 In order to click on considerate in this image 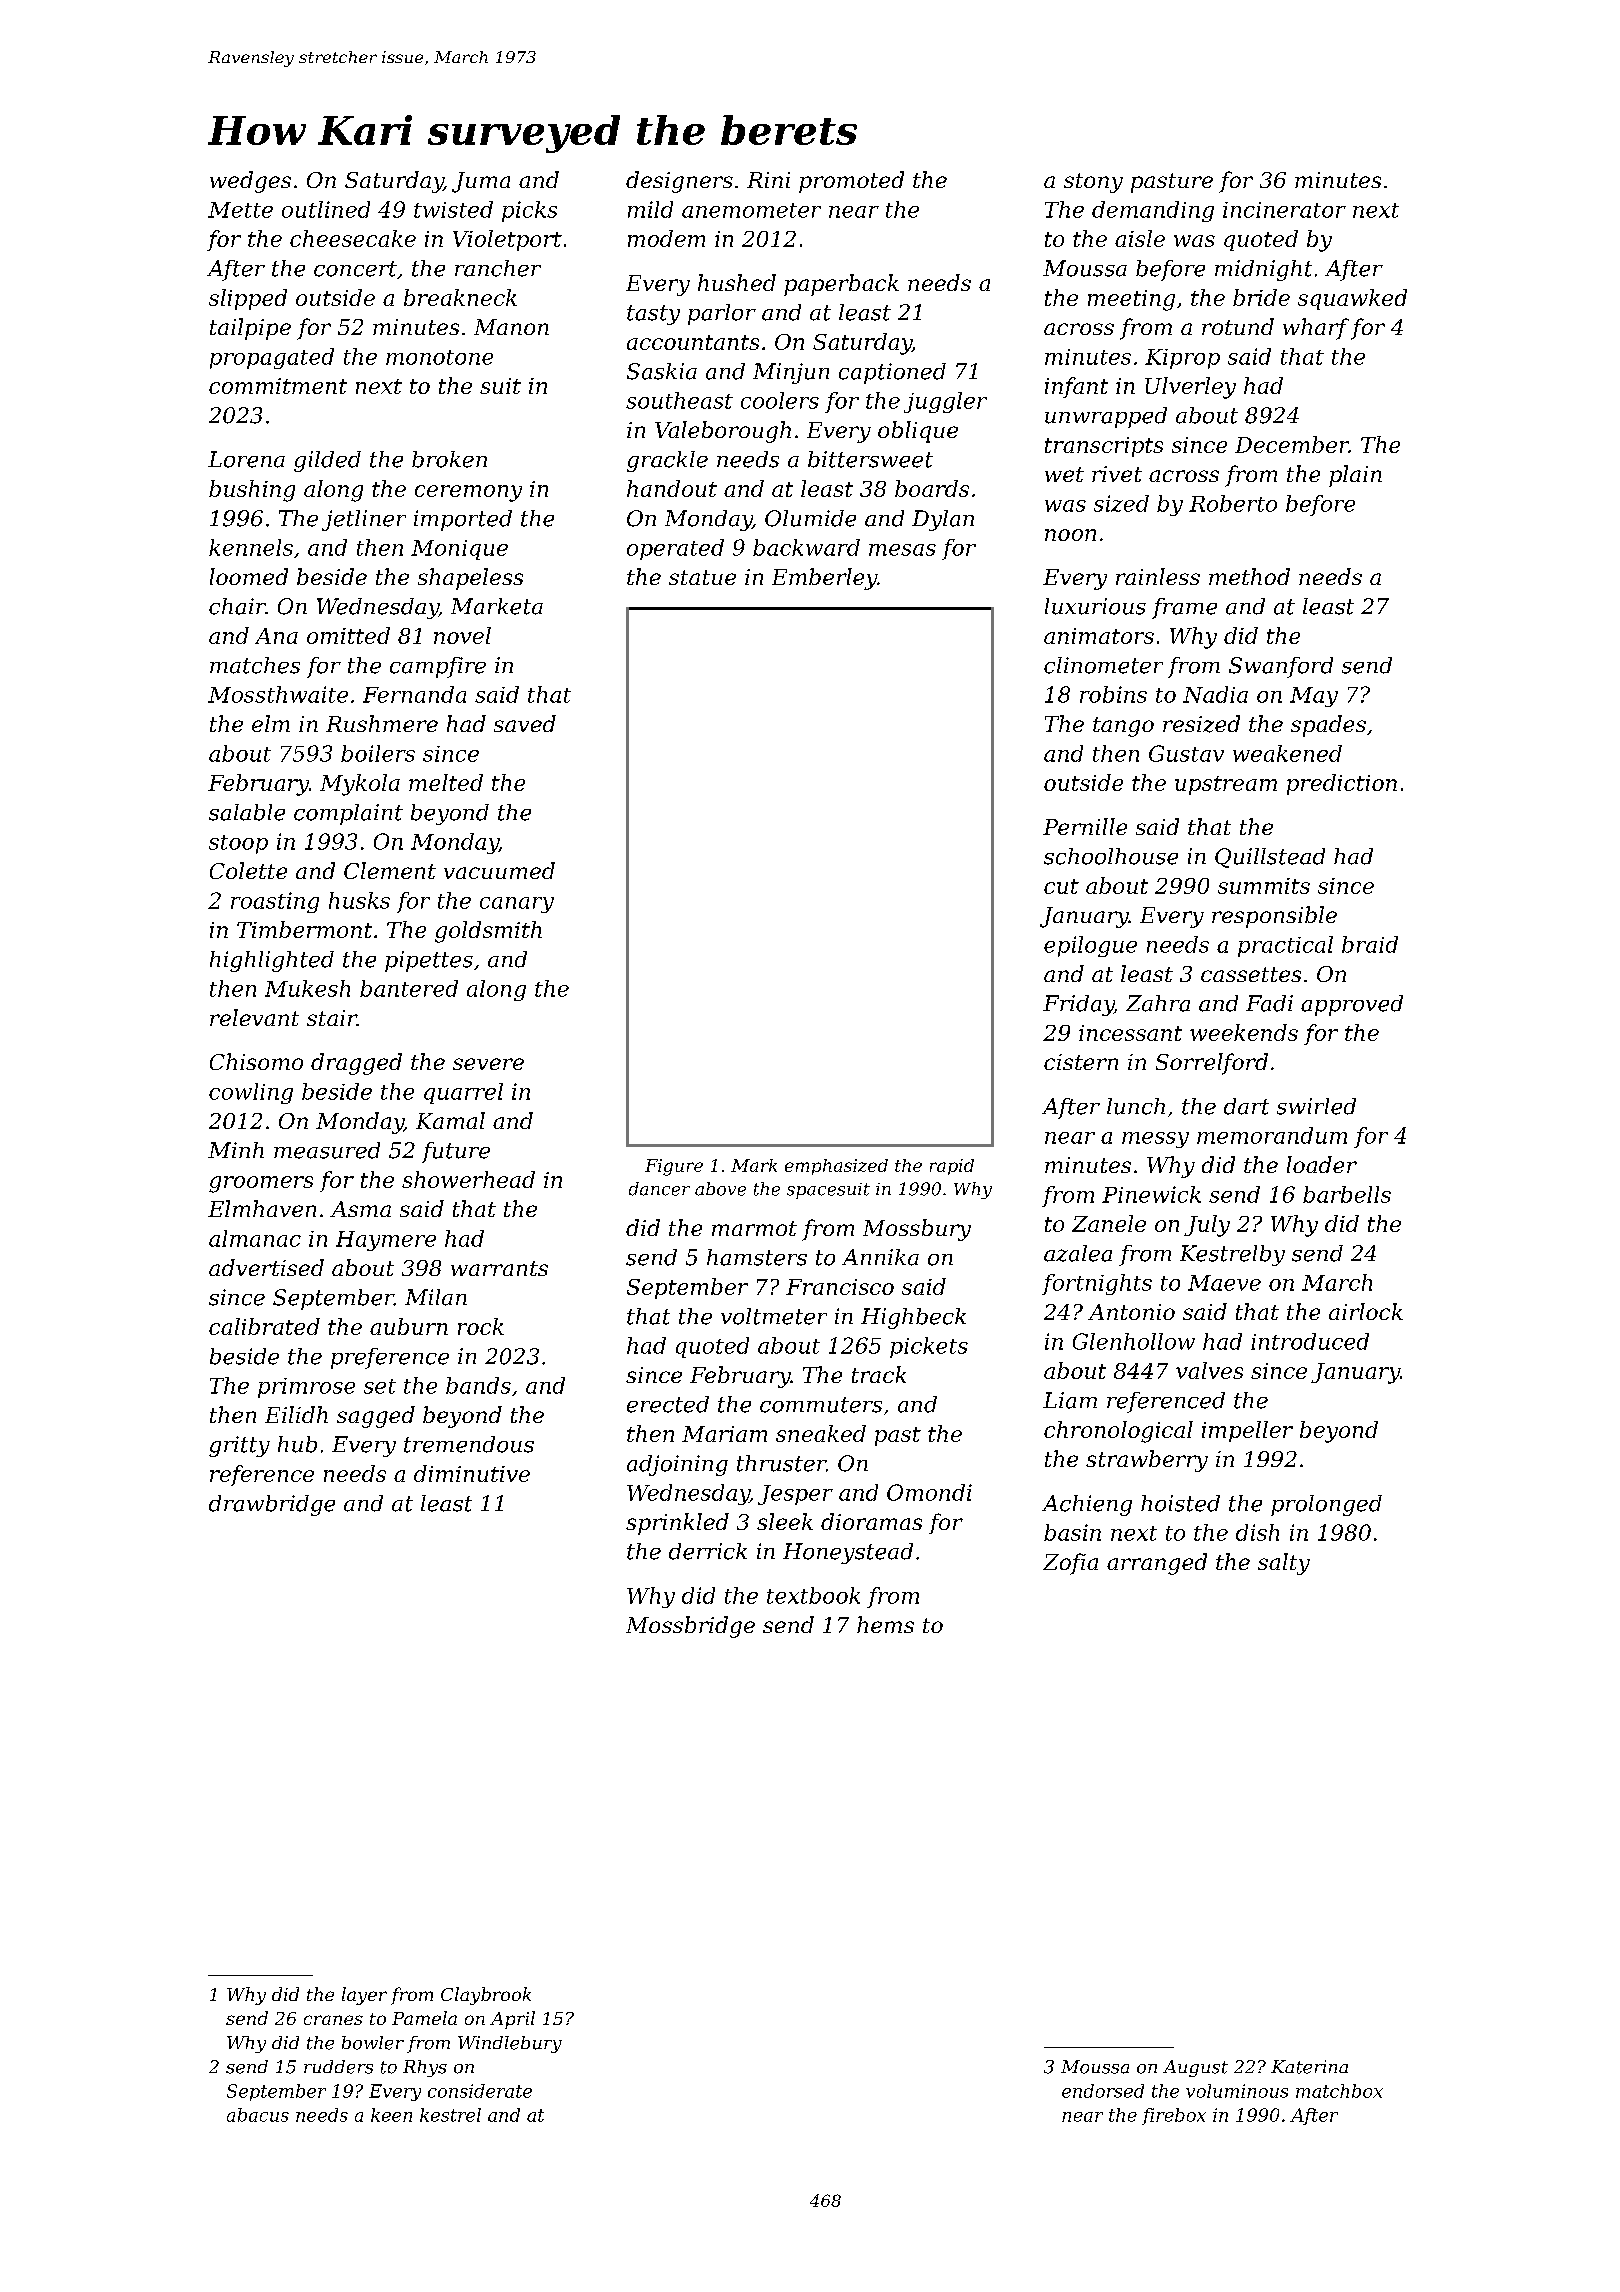, I will do `click(480, 2091)`.
